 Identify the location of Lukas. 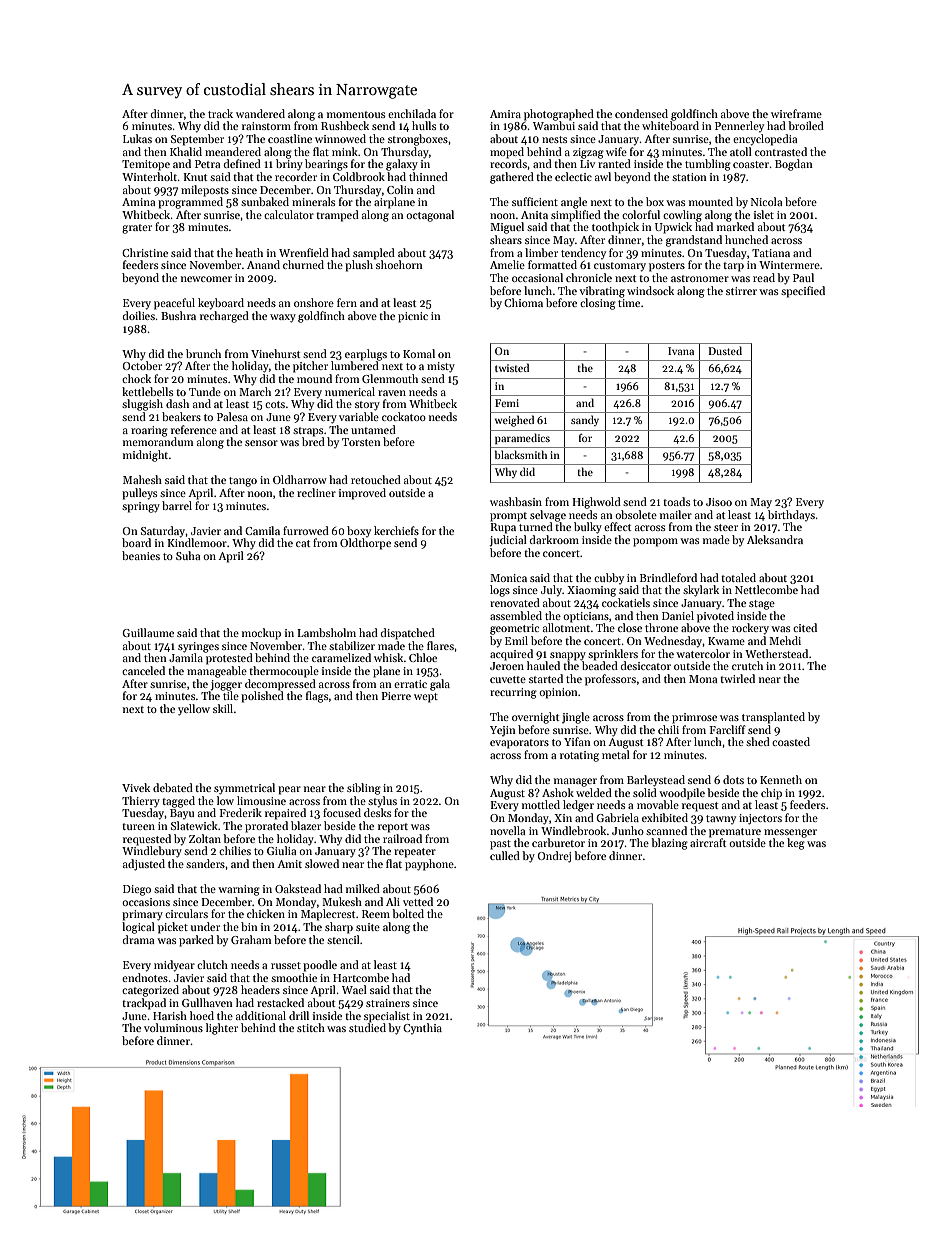
(137, 138).
